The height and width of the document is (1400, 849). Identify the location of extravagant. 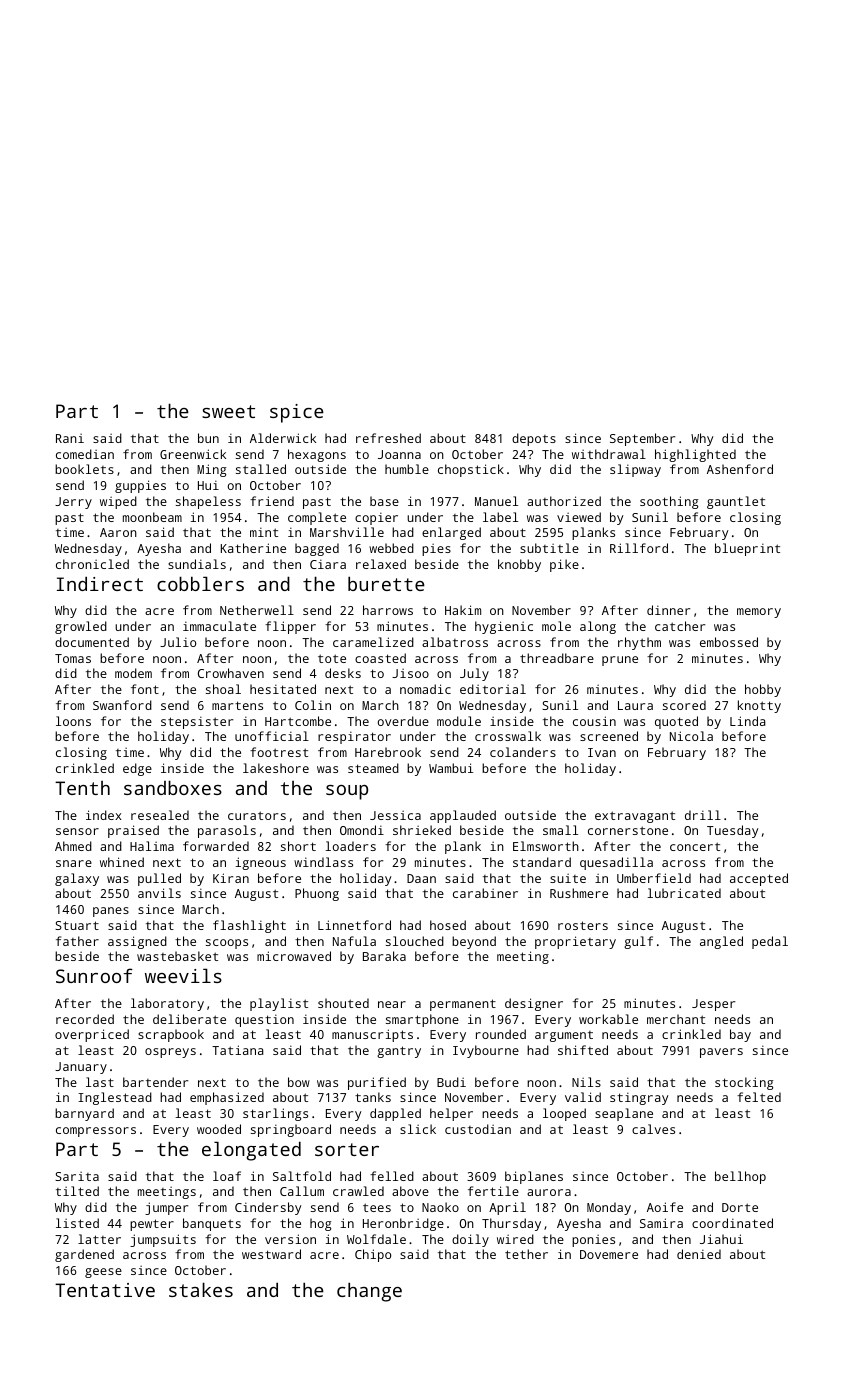
(635, 817).
